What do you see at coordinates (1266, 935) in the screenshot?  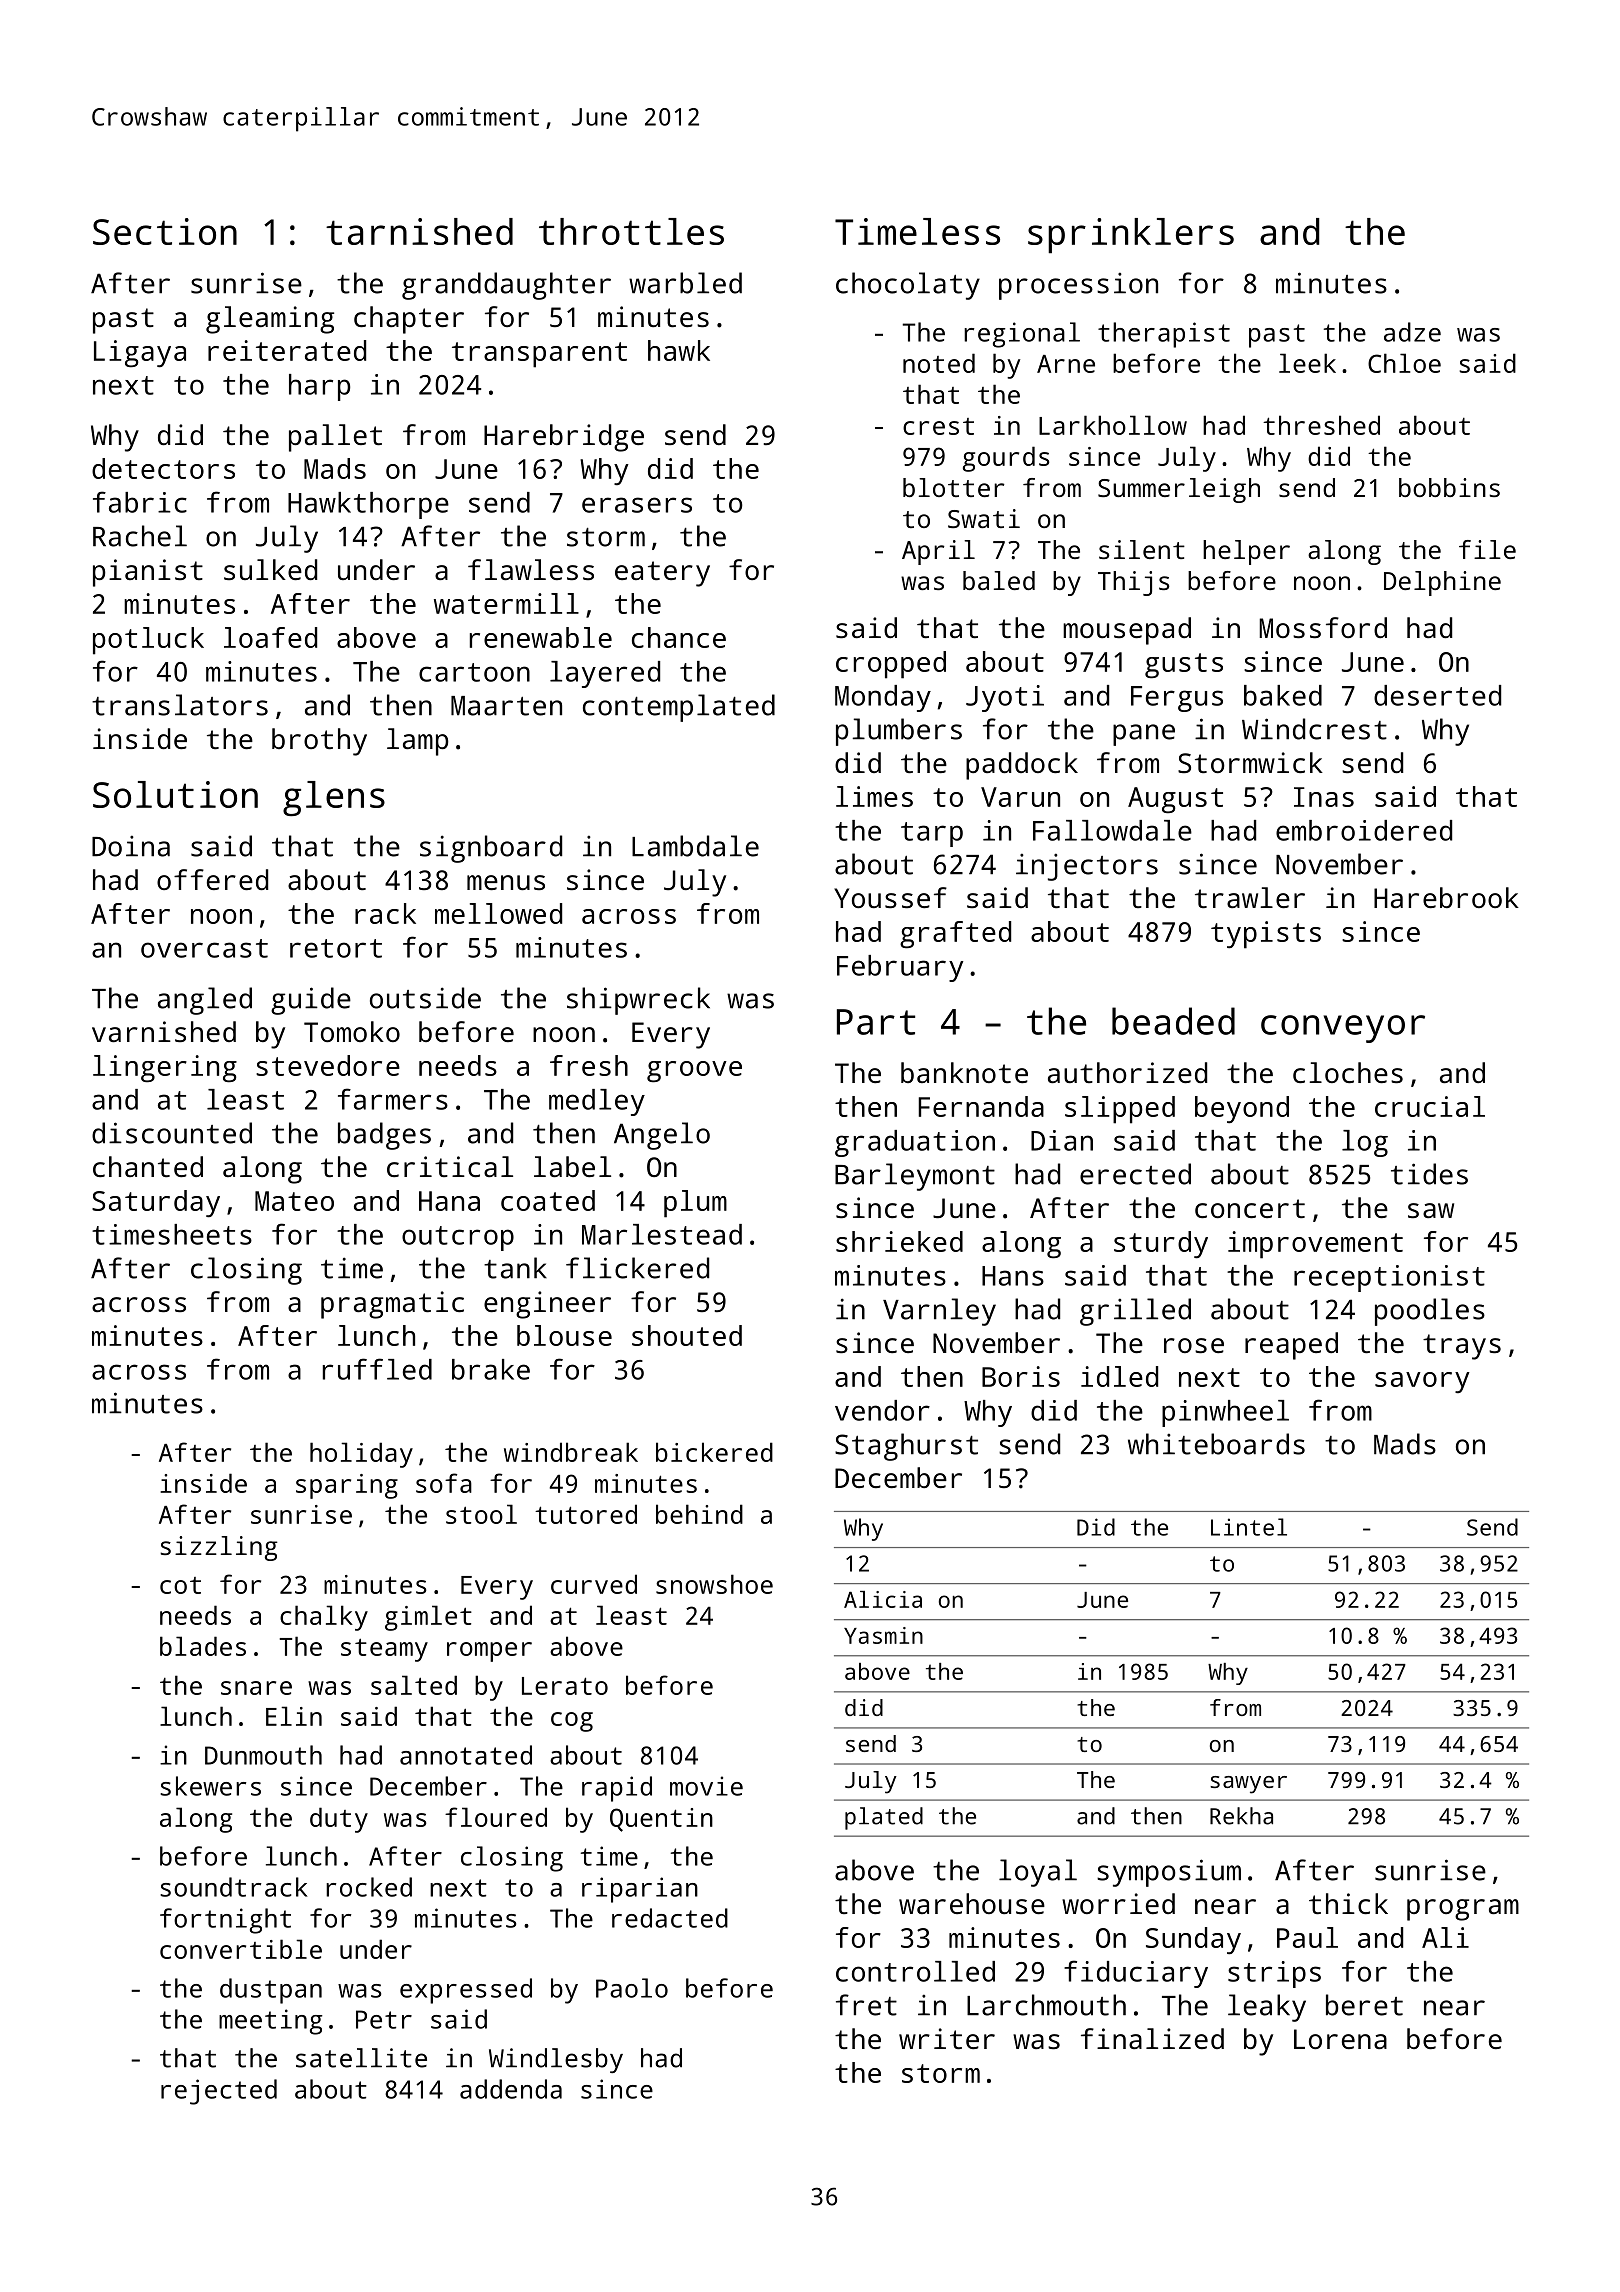 I see `typists` at bounding box center [1266, 935].
